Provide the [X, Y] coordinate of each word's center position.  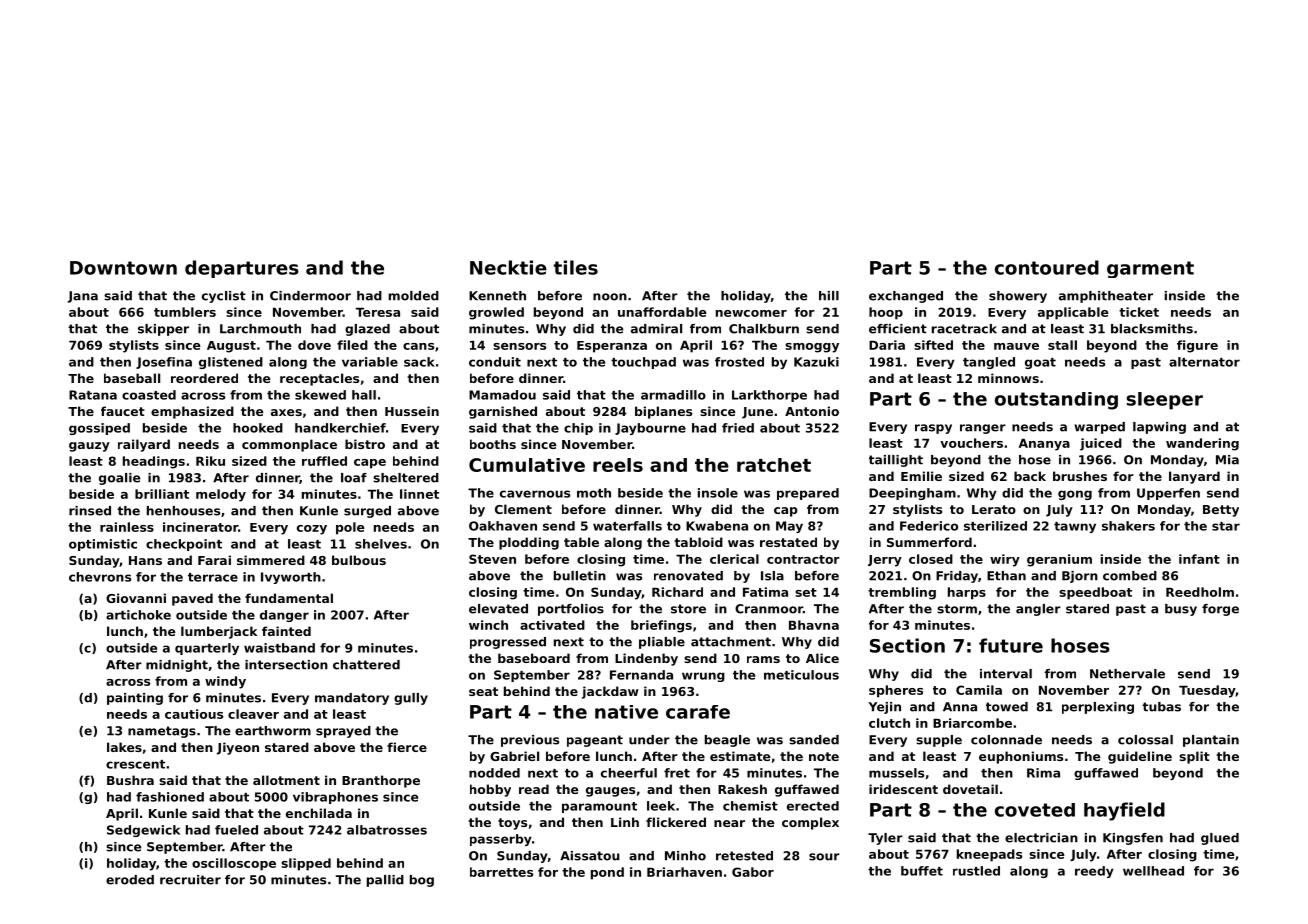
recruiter [190, 880]
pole [350, 528]
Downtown [123, 268]
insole [718, 493]
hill [829, 296]
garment [1150, 269]
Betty [1221, 511]
